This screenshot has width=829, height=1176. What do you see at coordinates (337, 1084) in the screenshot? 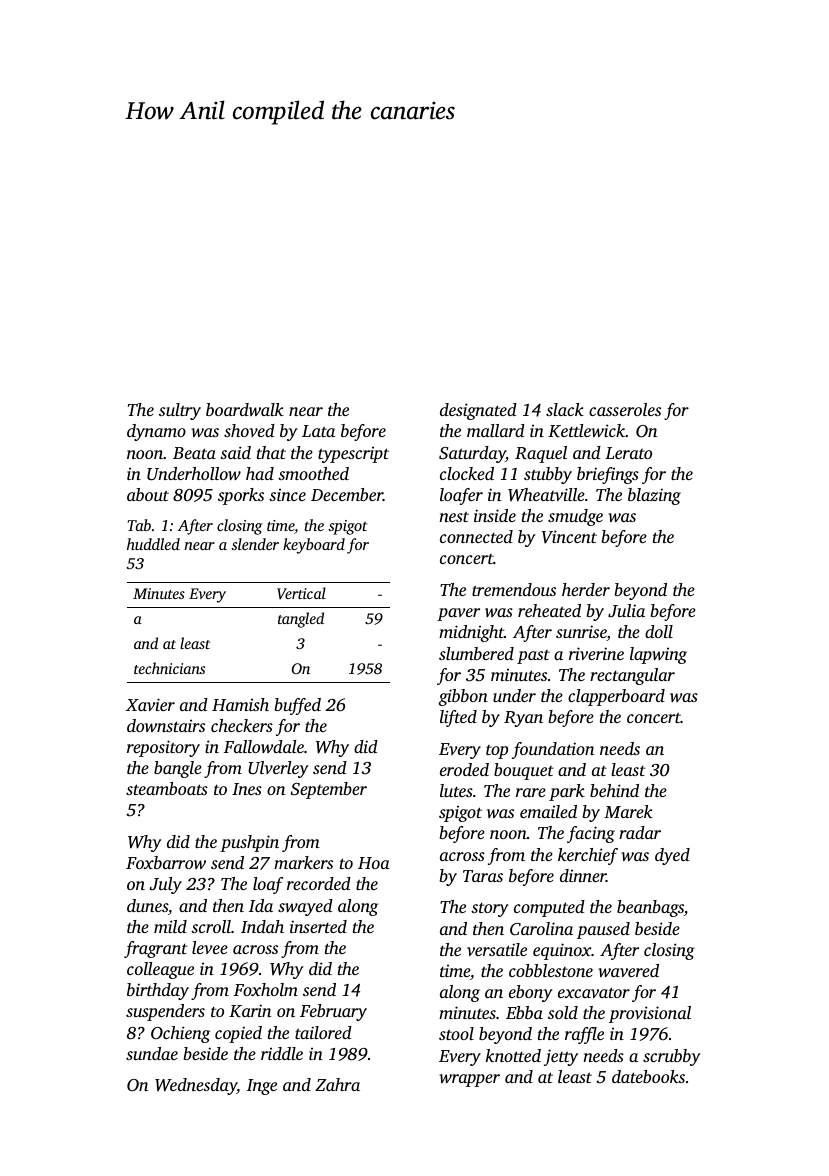
I see `Zahra` at bounding box center [337, 1084].
